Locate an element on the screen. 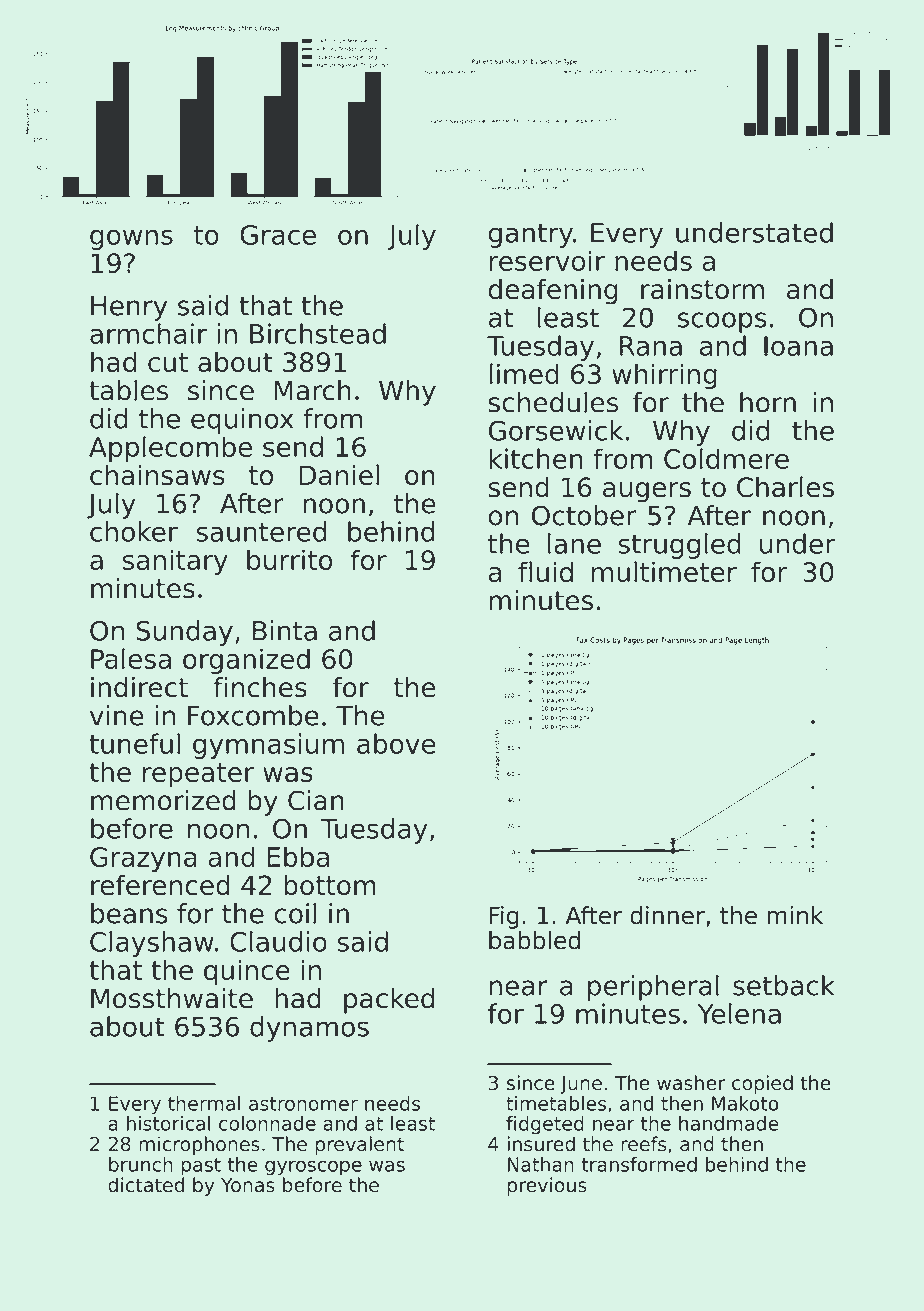  Clayshaw is located at coordinates (152, 944).
